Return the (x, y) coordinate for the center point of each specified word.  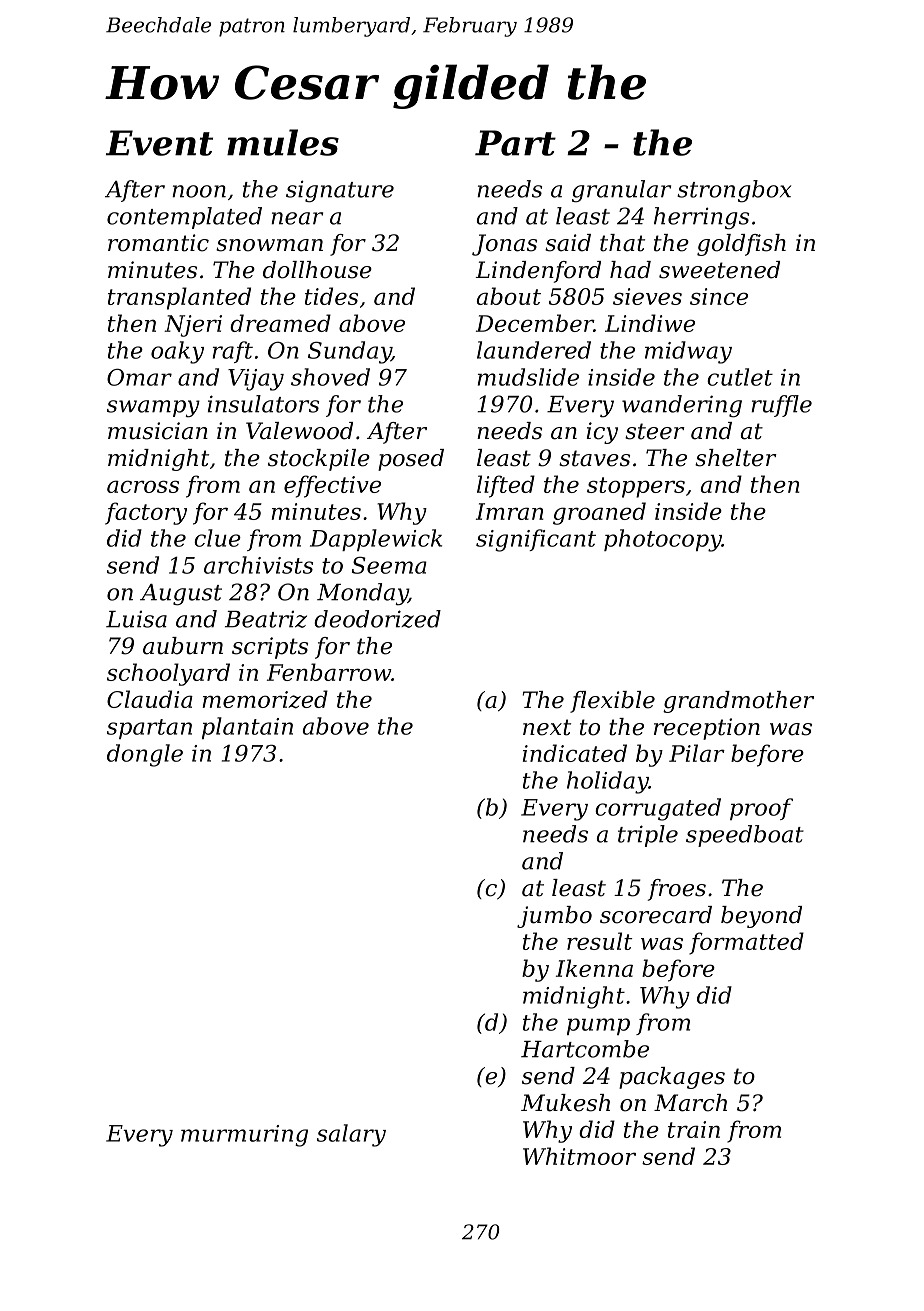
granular (621, 191)
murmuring (244, 1136)
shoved (330, 377)
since (719, 296)
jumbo (554, 917)
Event (159, 143)
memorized (265, 699)
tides (331, 296)
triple (648, 836)
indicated (575, 753)
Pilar (697, 753)
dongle (145, 755)
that (622, 243)
